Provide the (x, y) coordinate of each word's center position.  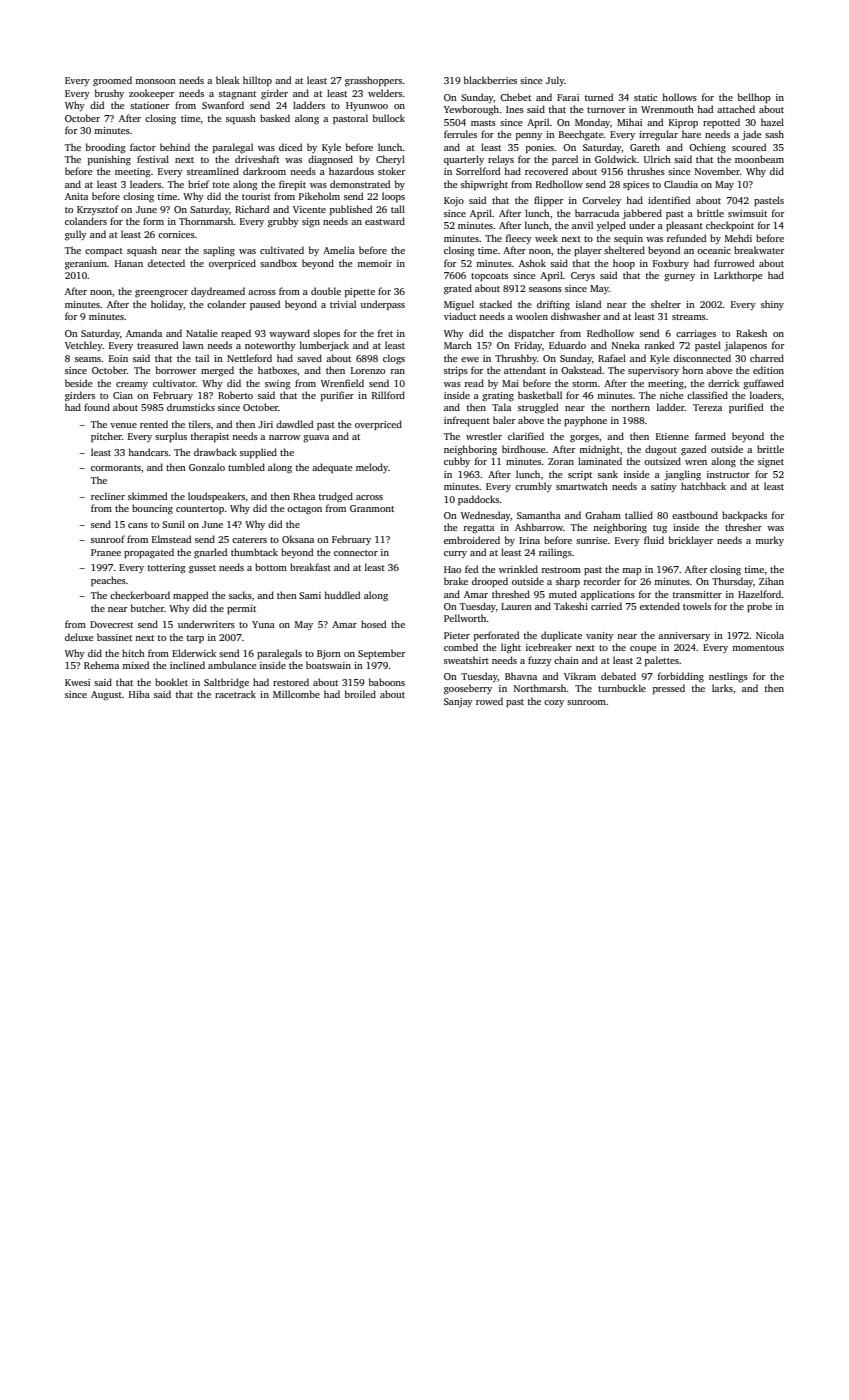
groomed (112, 81)
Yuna (263, 624)
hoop (624, 264)
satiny (664, 487)
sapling (219, 251)
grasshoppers (373, 81)
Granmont (372, 508)
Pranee (106, 552)
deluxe (79, 637)
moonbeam (759, 159)
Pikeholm (319, 196)
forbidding (681, 677)
